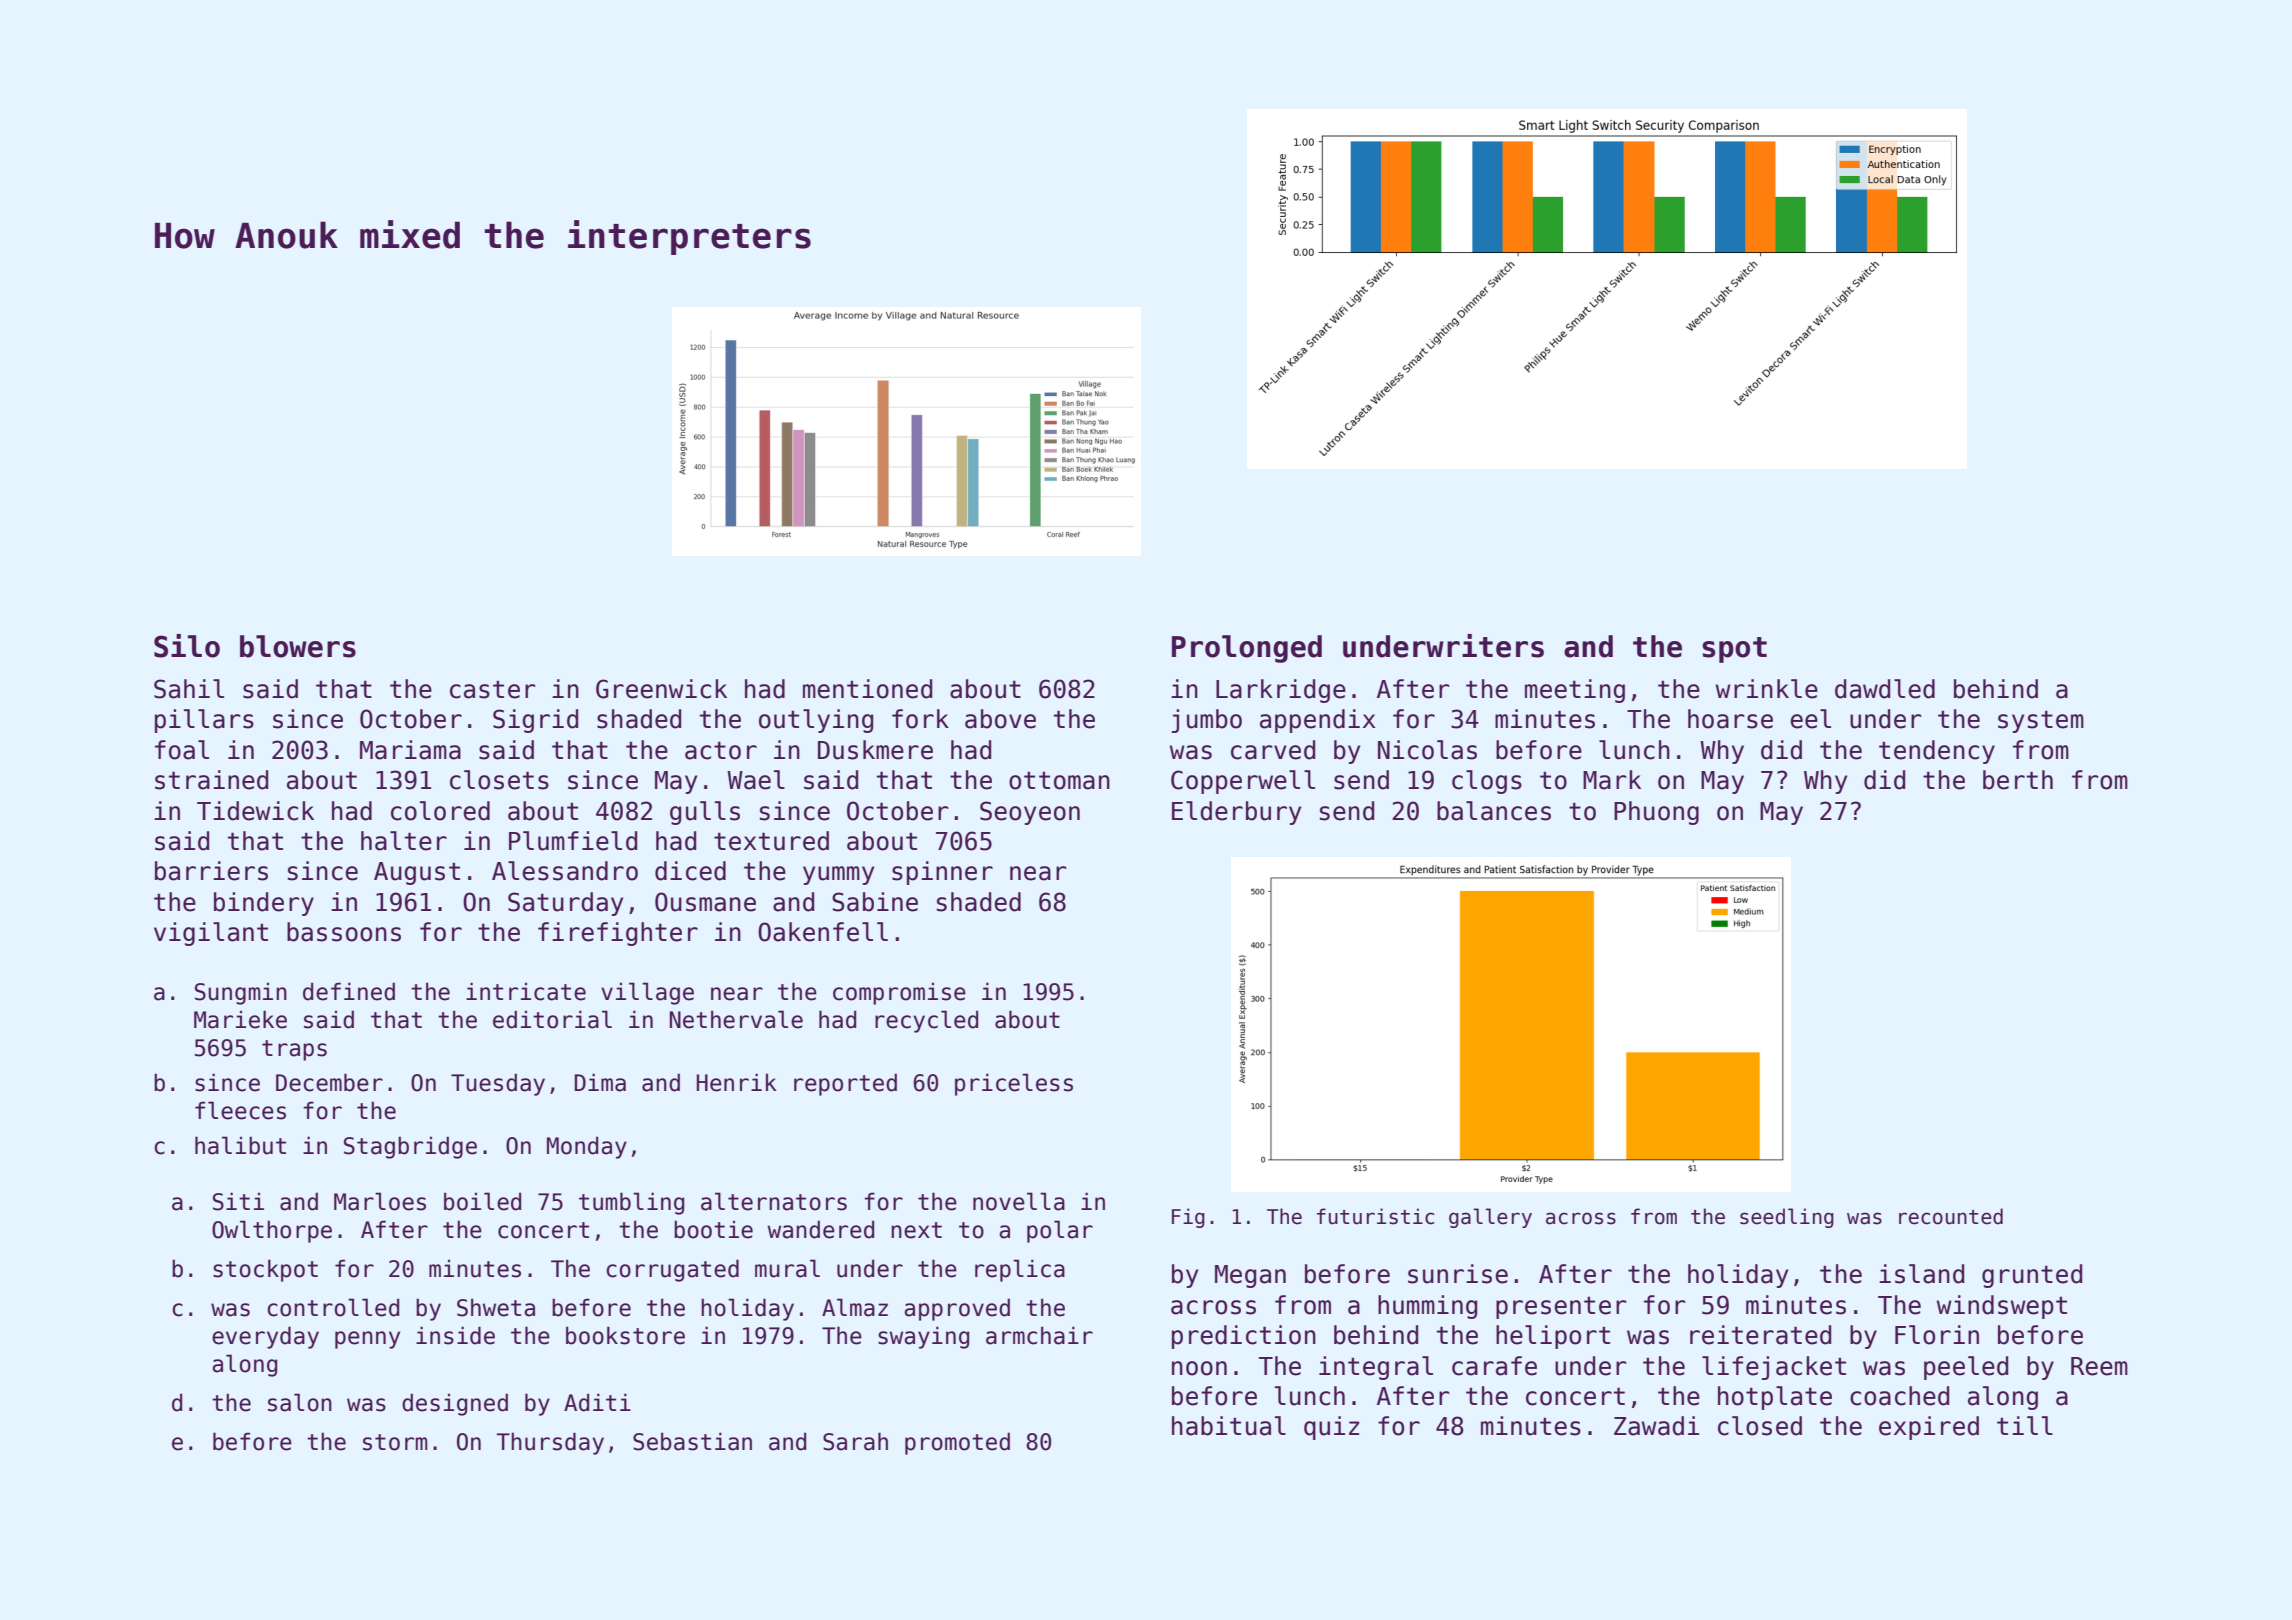  Describe the element at coordinates (1375, 1216) in the screenshot. I see `futuristic` at that location.
